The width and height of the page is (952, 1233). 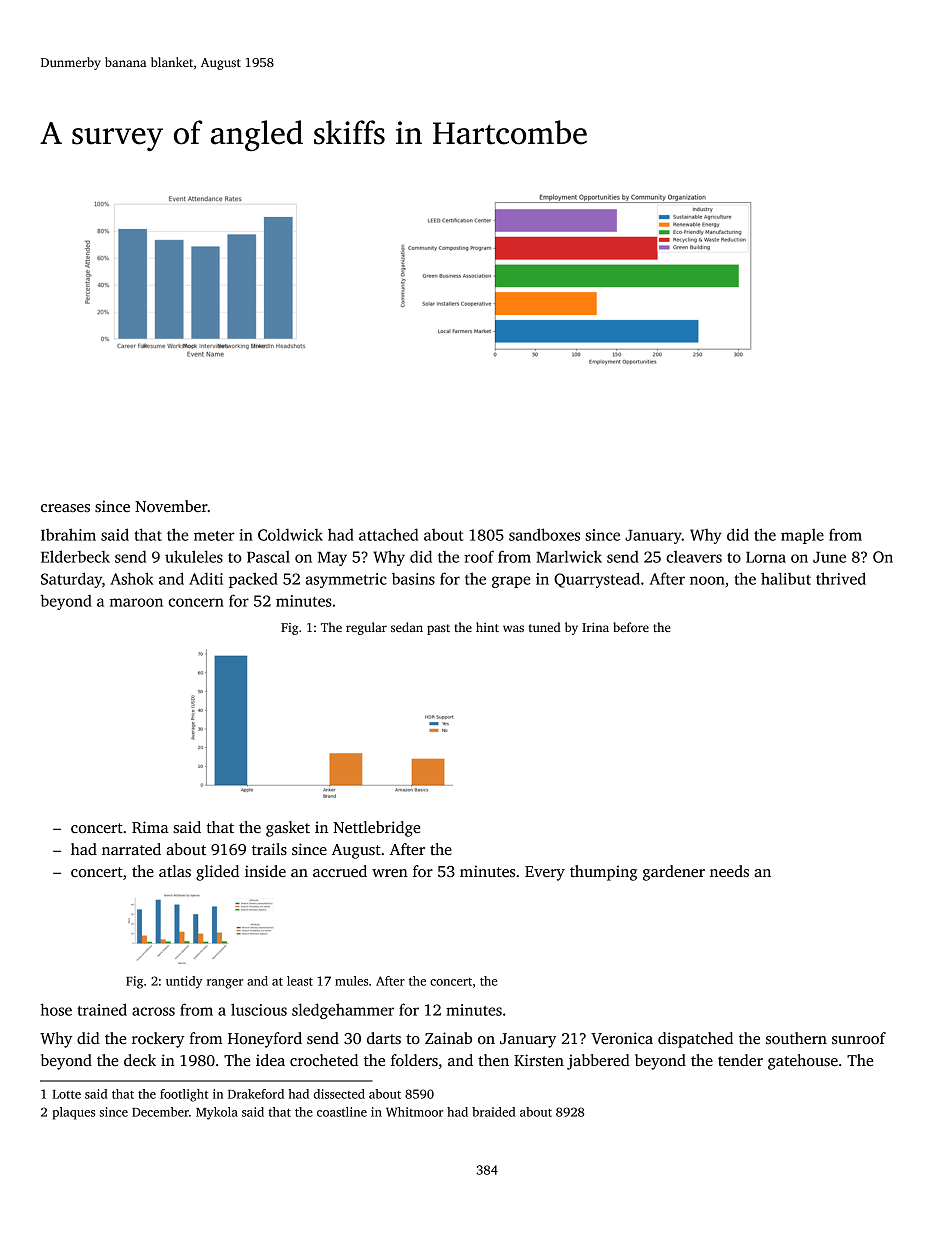 I want to click on concern, so click(x=196, y=602).
